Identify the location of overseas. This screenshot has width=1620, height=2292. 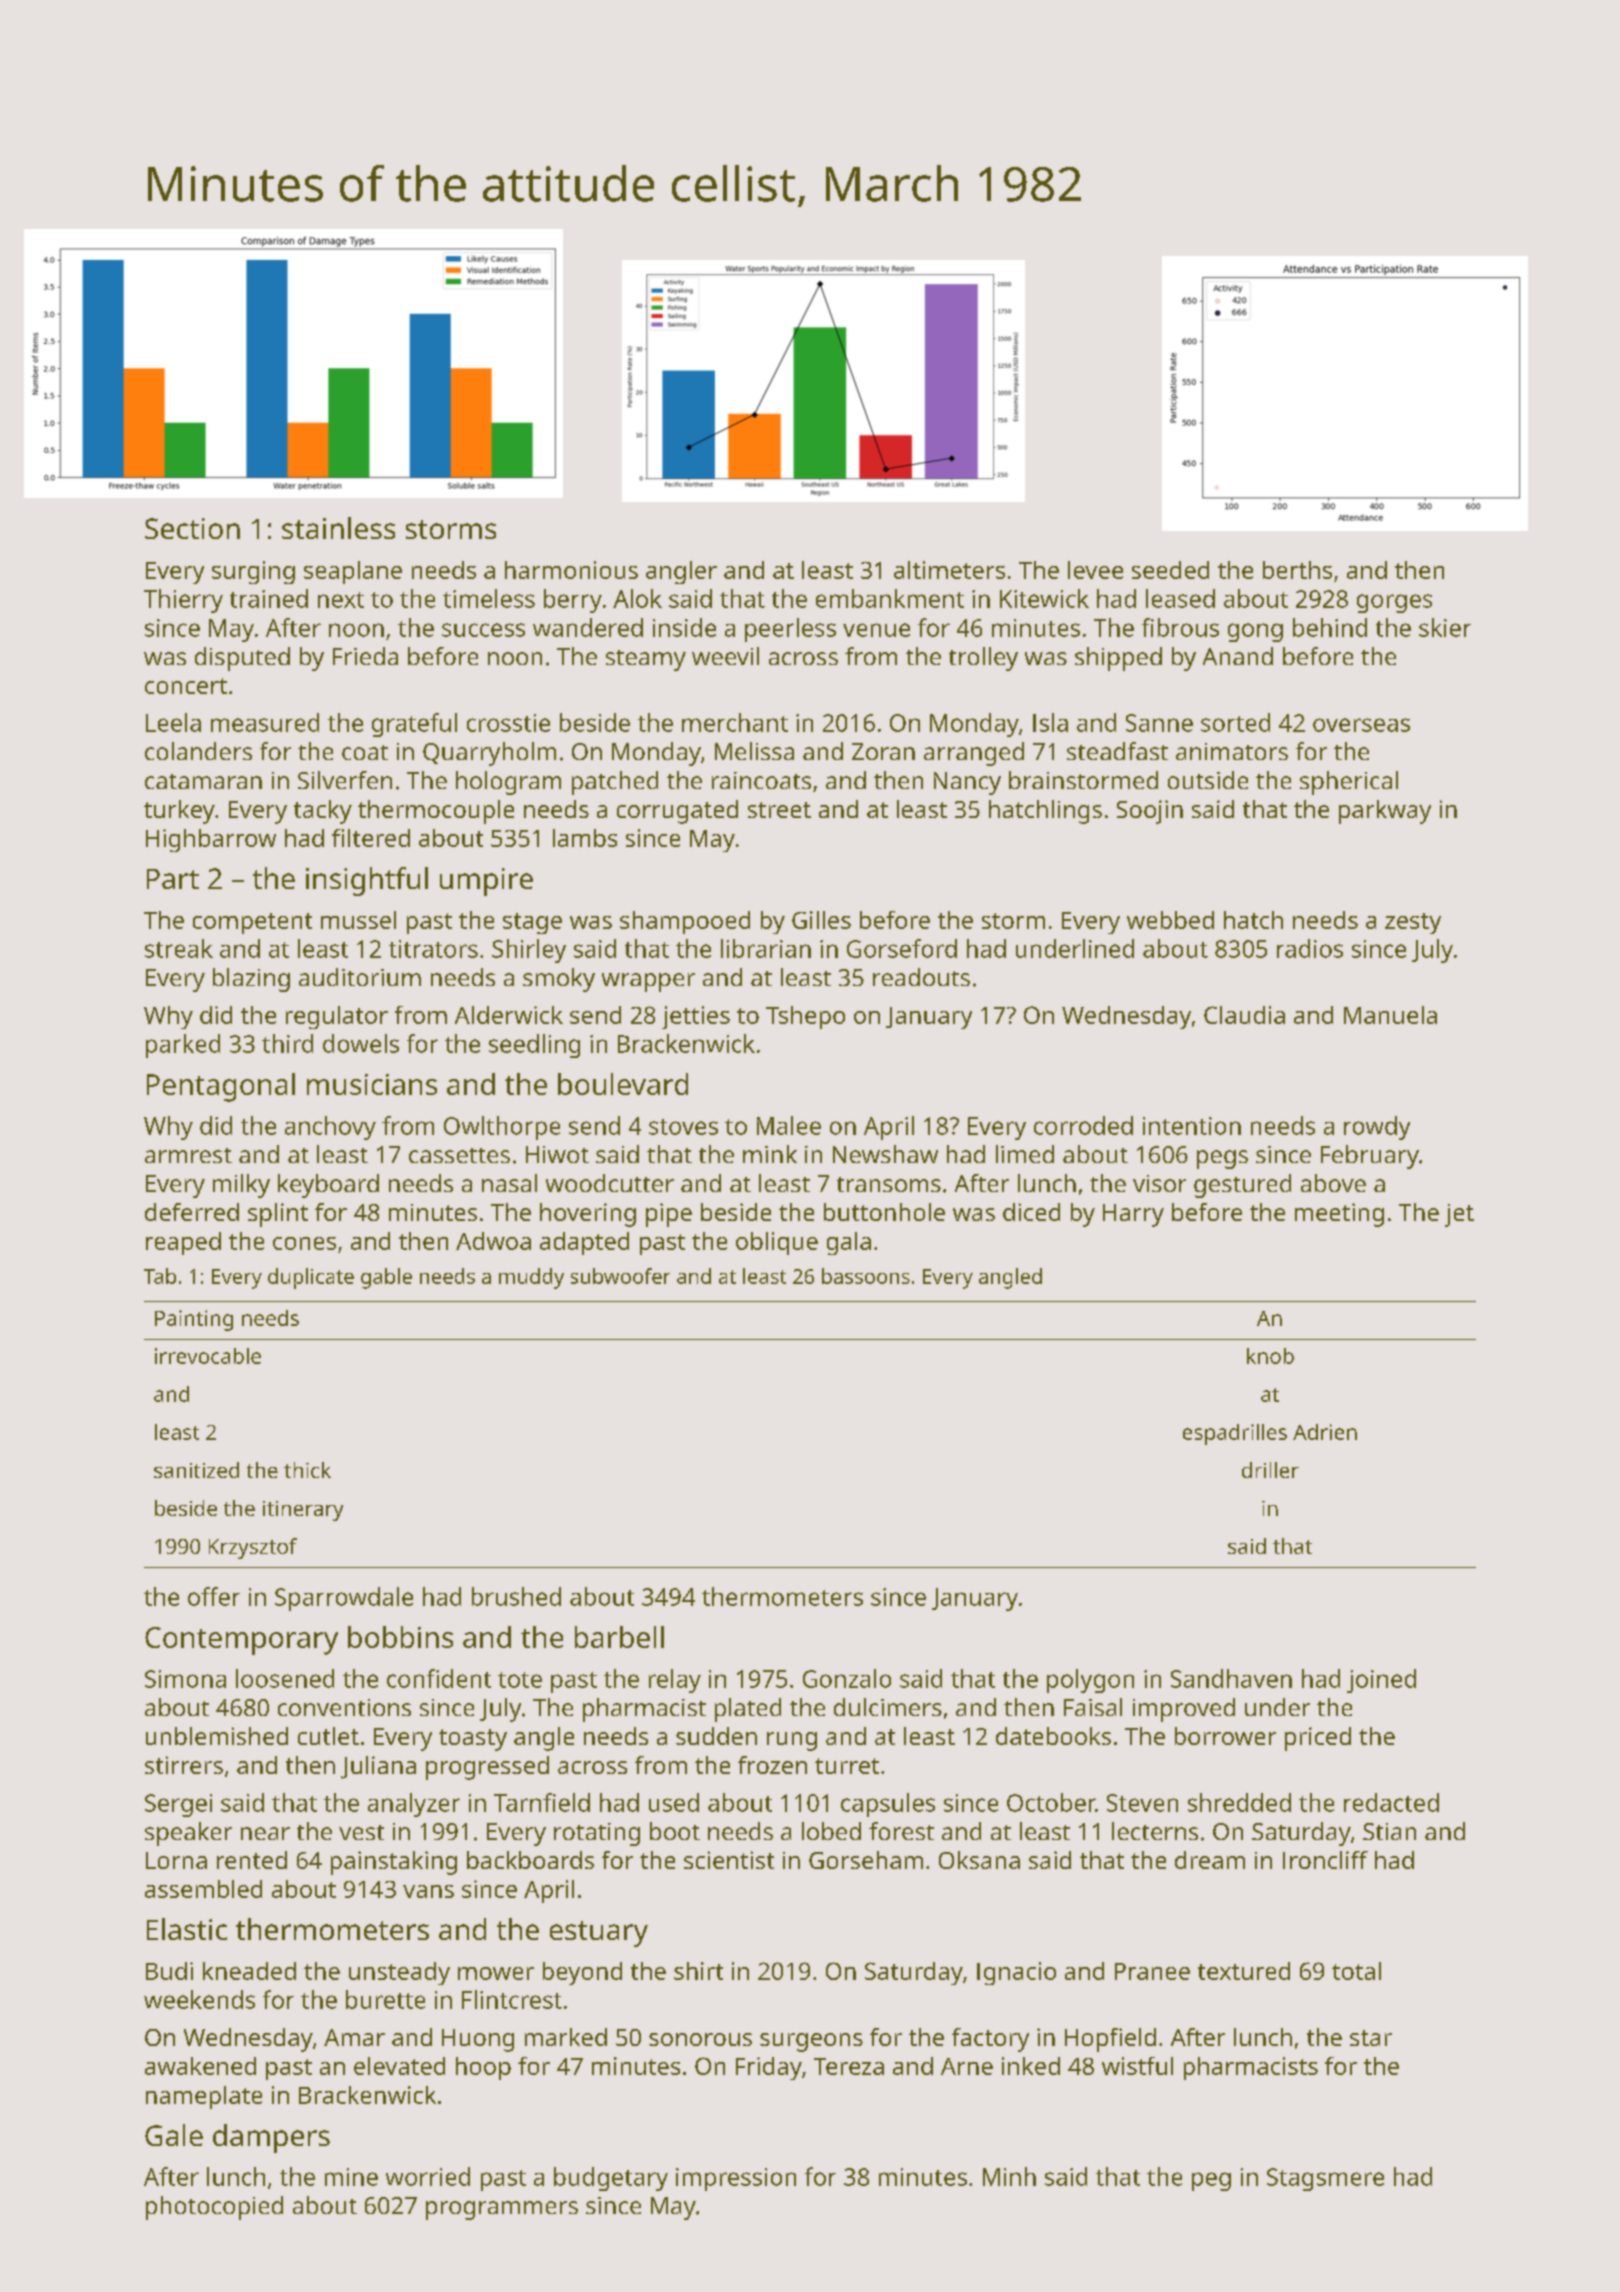
(1361, 725).
